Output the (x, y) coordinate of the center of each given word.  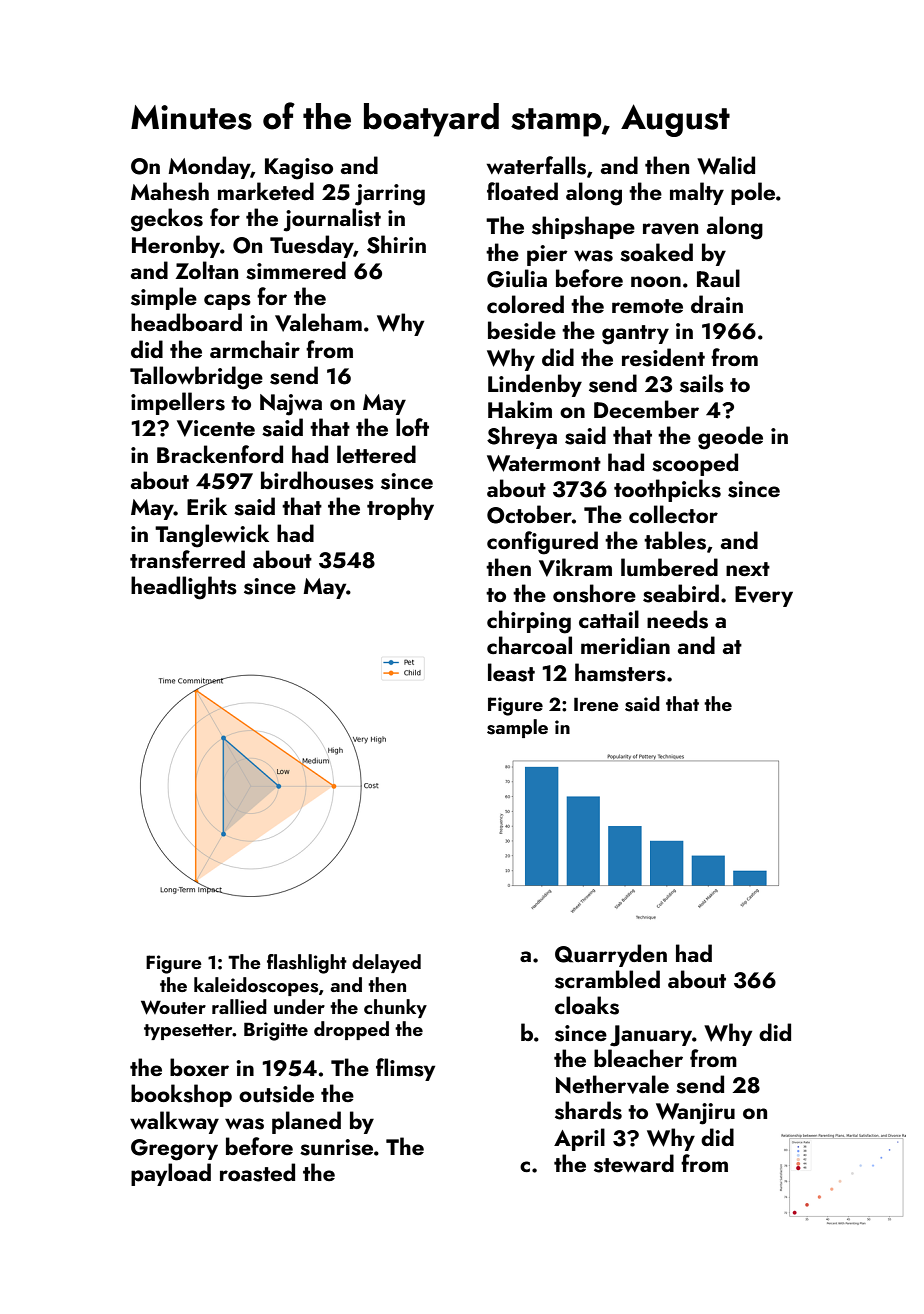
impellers (178, 403)
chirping (529, 622)
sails (702, 383)
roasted (257, 1172)
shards (588, 1110)
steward (634, 1163)
